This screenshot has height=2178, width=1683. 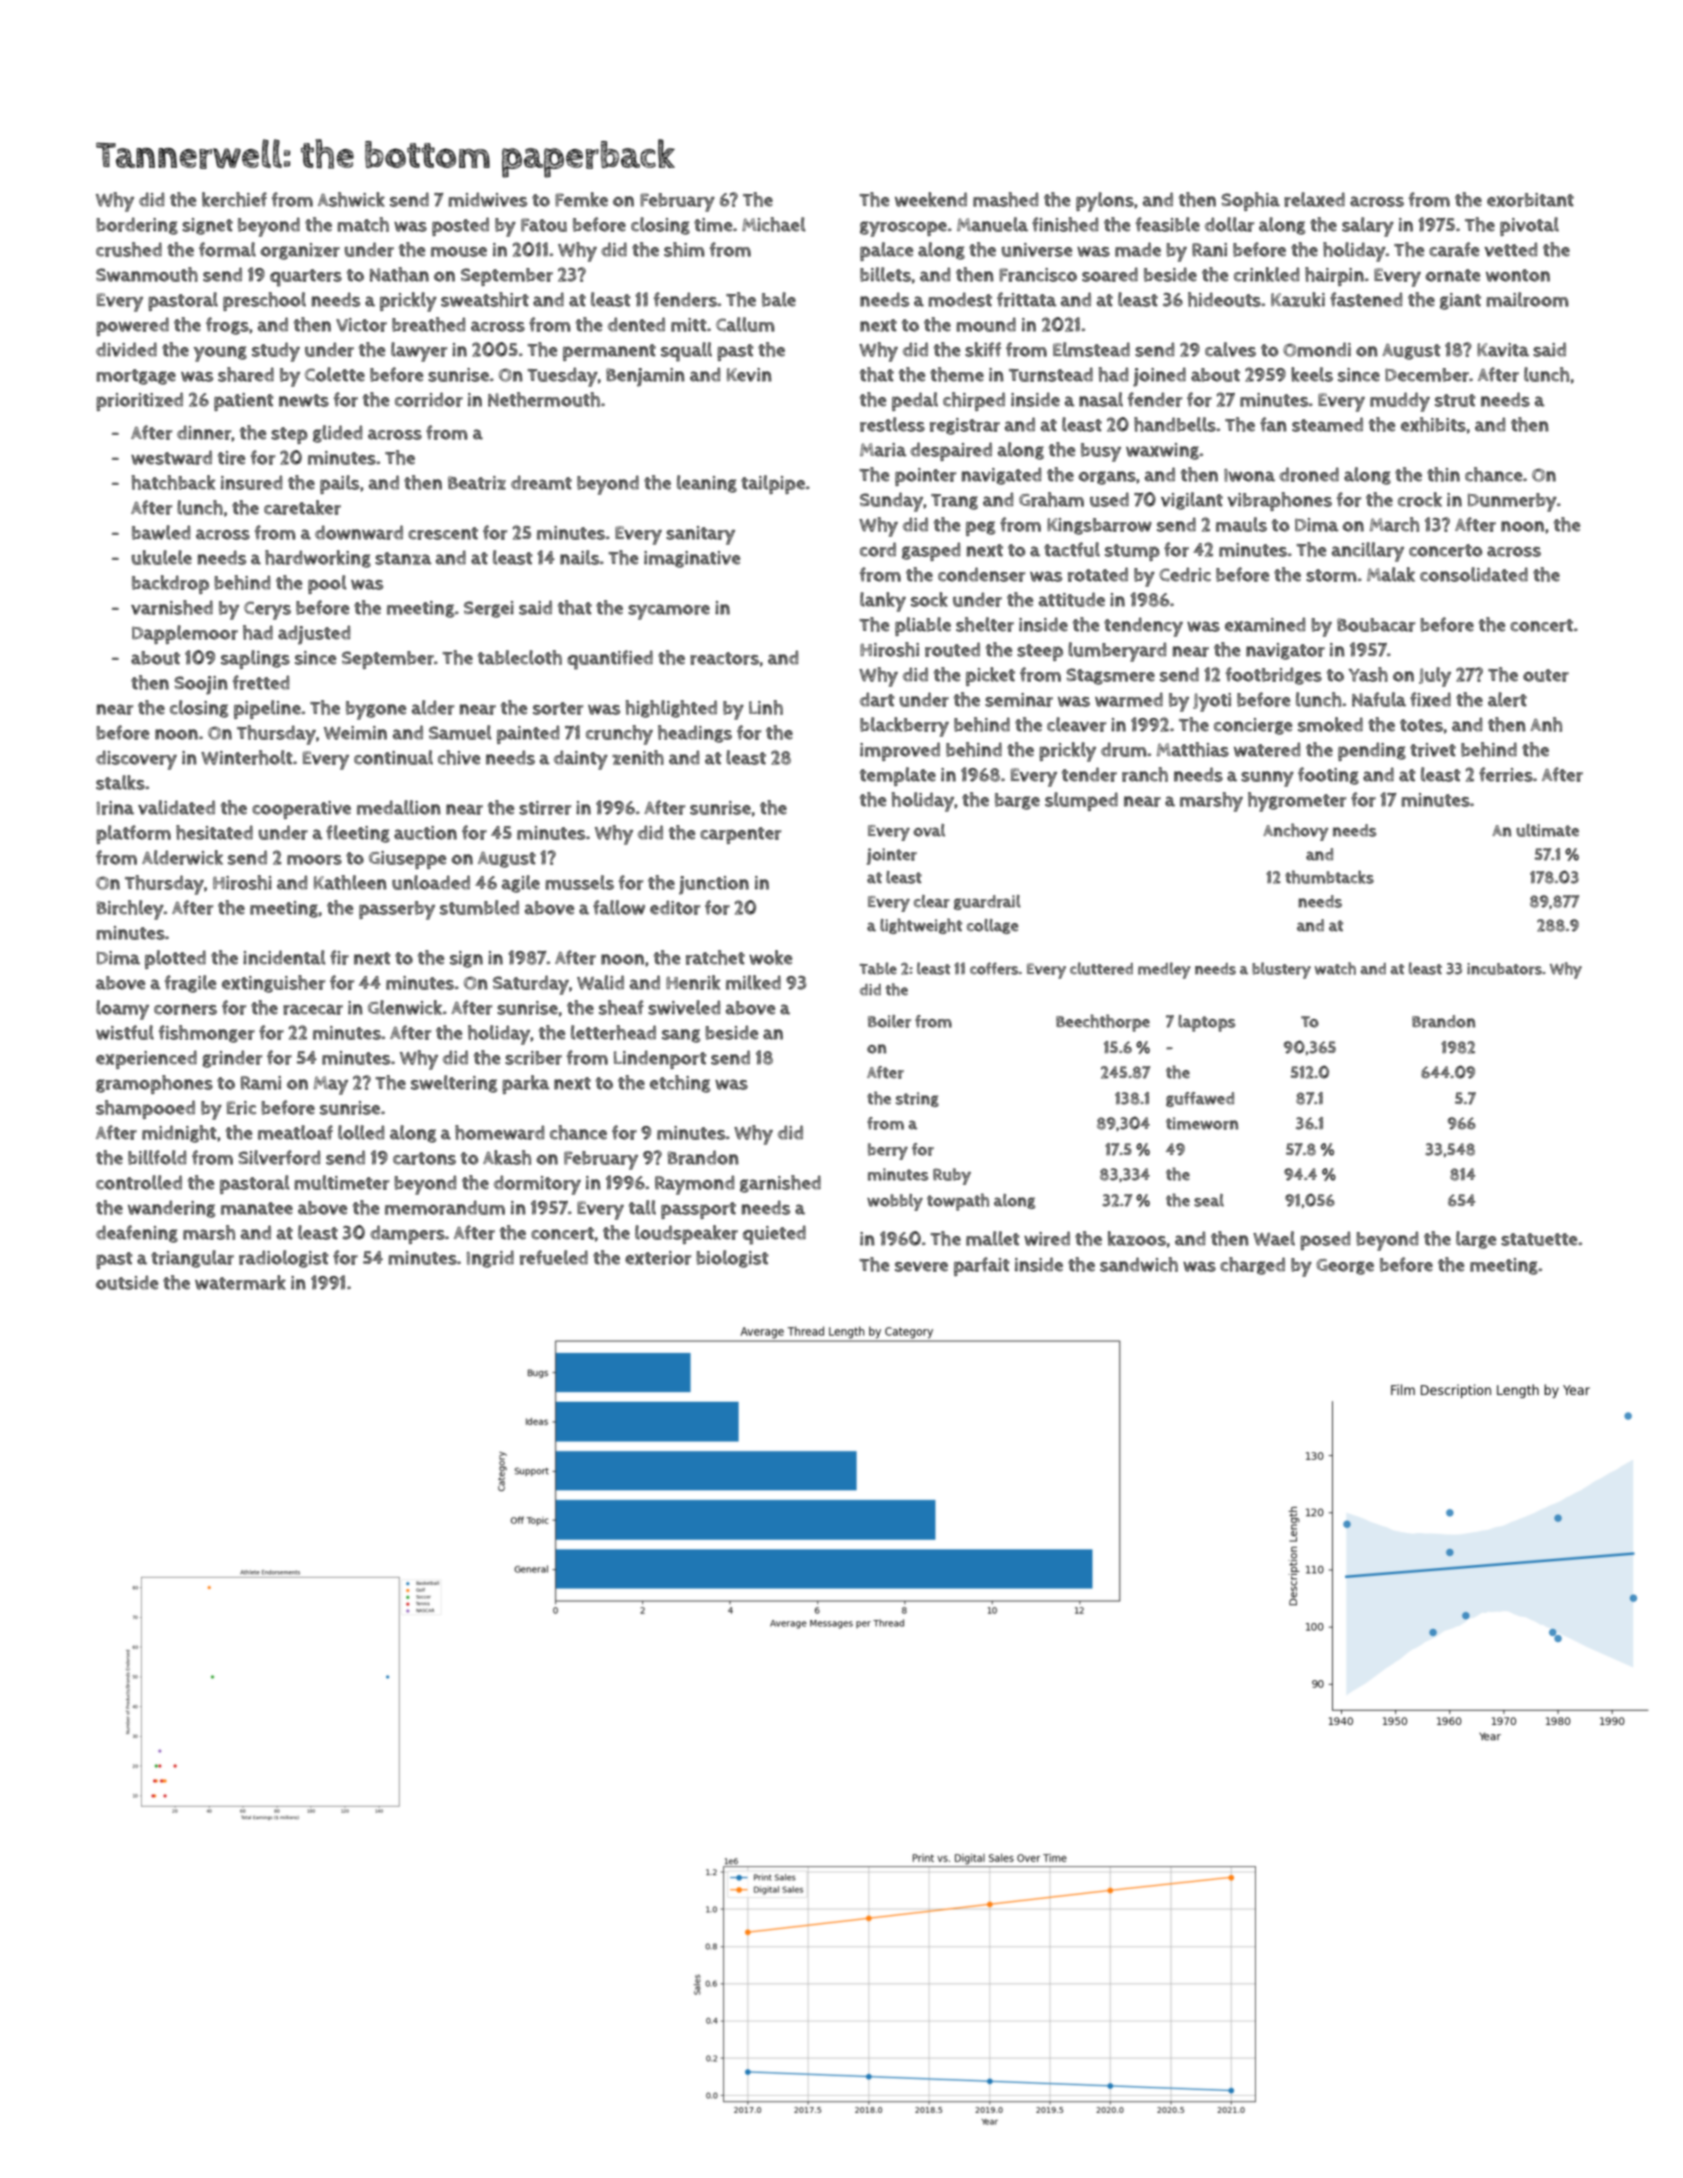 I want to click on quantified, so click(x=610, y=660).
